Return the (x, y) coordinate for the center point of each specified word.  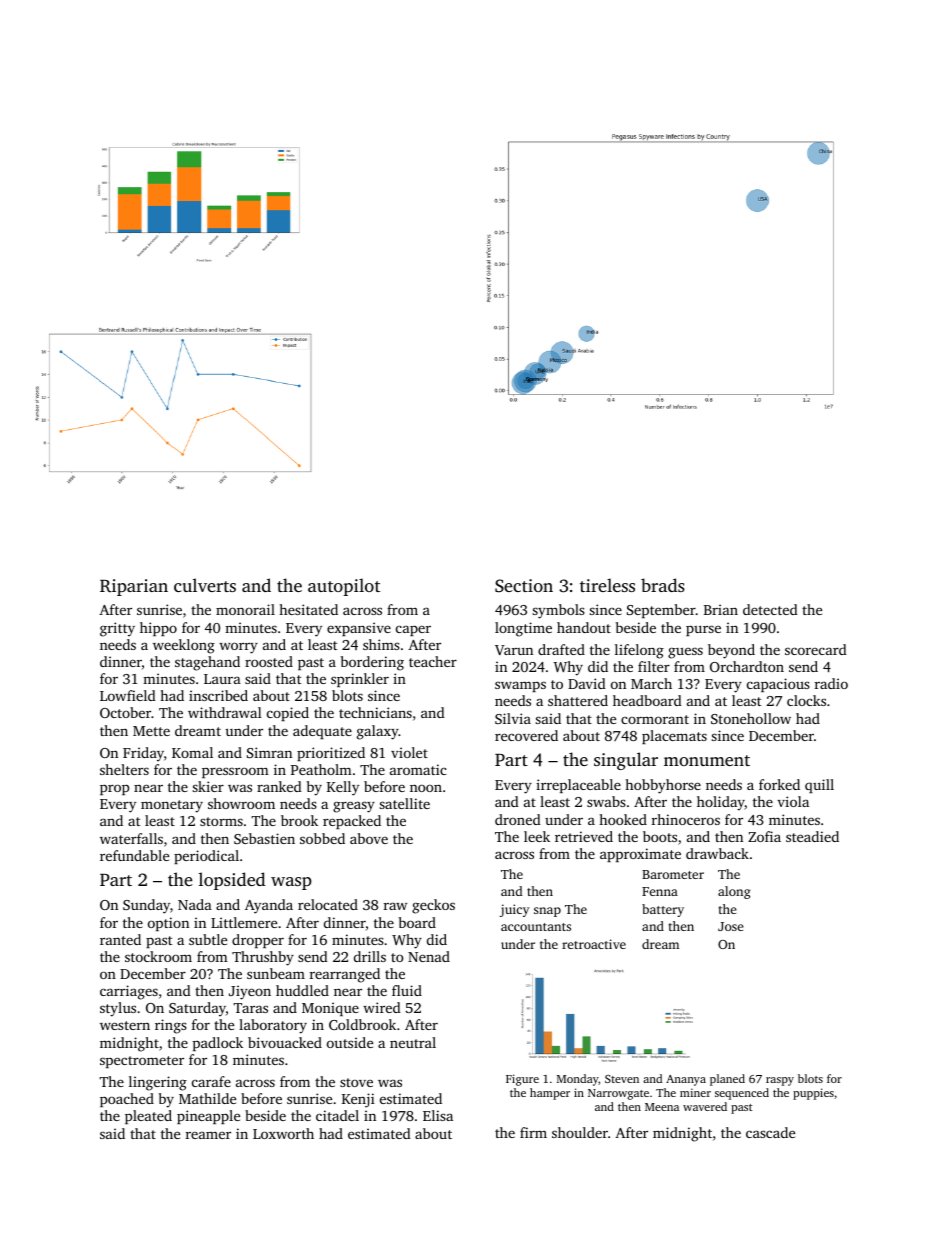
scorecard (816, 649)
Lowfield (128, 695)
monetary (172, 806)
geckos (433, 906)
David (587, 683)
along (734, 892)
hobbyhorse (663, 786)
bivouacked (285, 1042)
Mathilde (207, 1098)
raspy (780, 1081)
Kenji (358, 1100)
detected (770, 609)
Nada (195, 904)
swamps (520, 686)
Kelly (343, 788)
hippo (158, 629)
